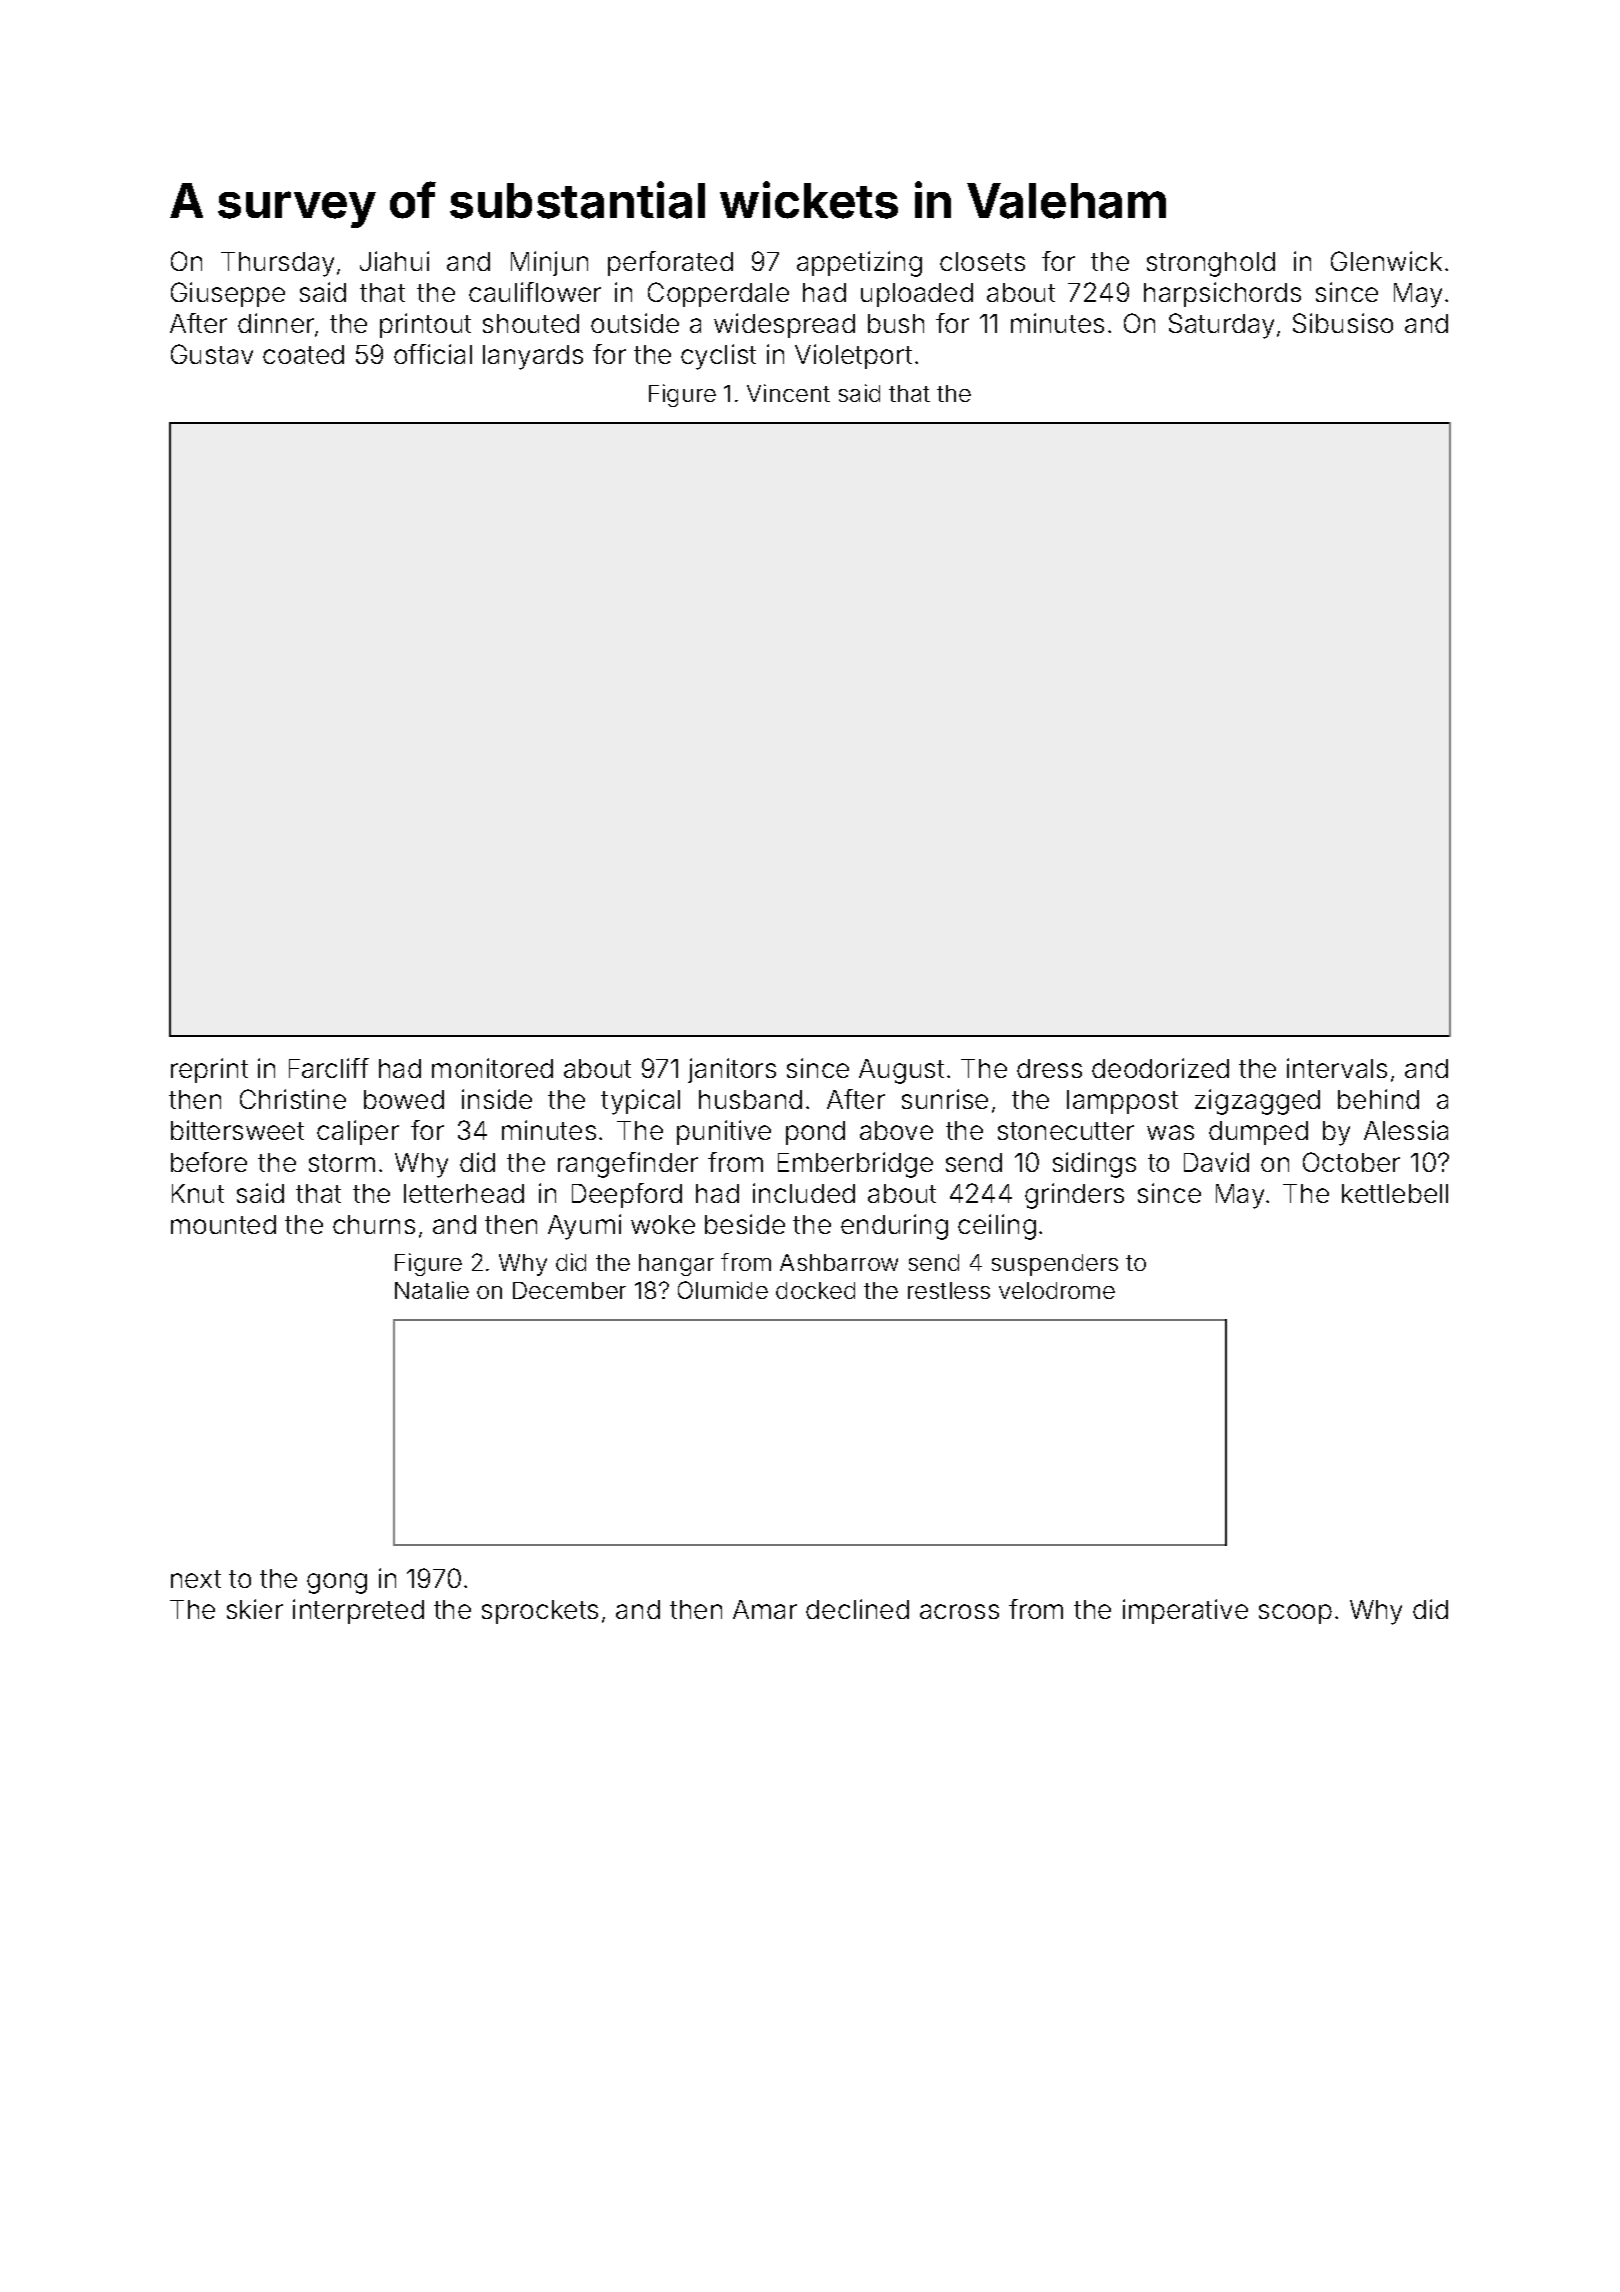 Image resolution: width=1620 pixels, height=2292 pixels. I want to click on Vincent, so click(788, 393).
